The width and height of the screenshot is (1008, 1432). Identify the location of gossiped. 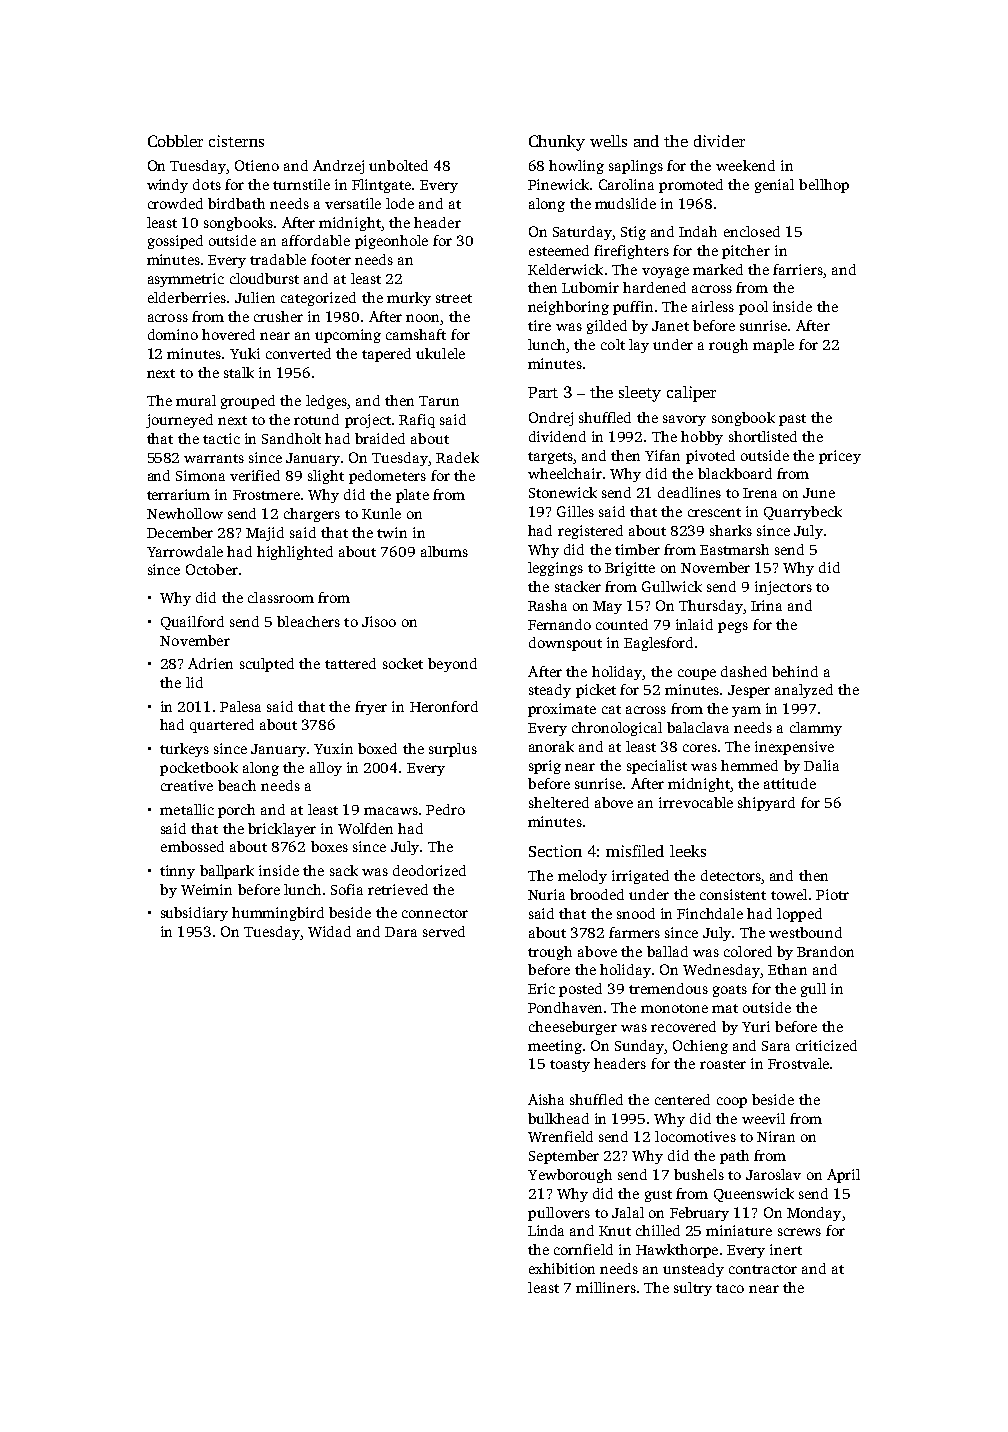
(175, 242).
